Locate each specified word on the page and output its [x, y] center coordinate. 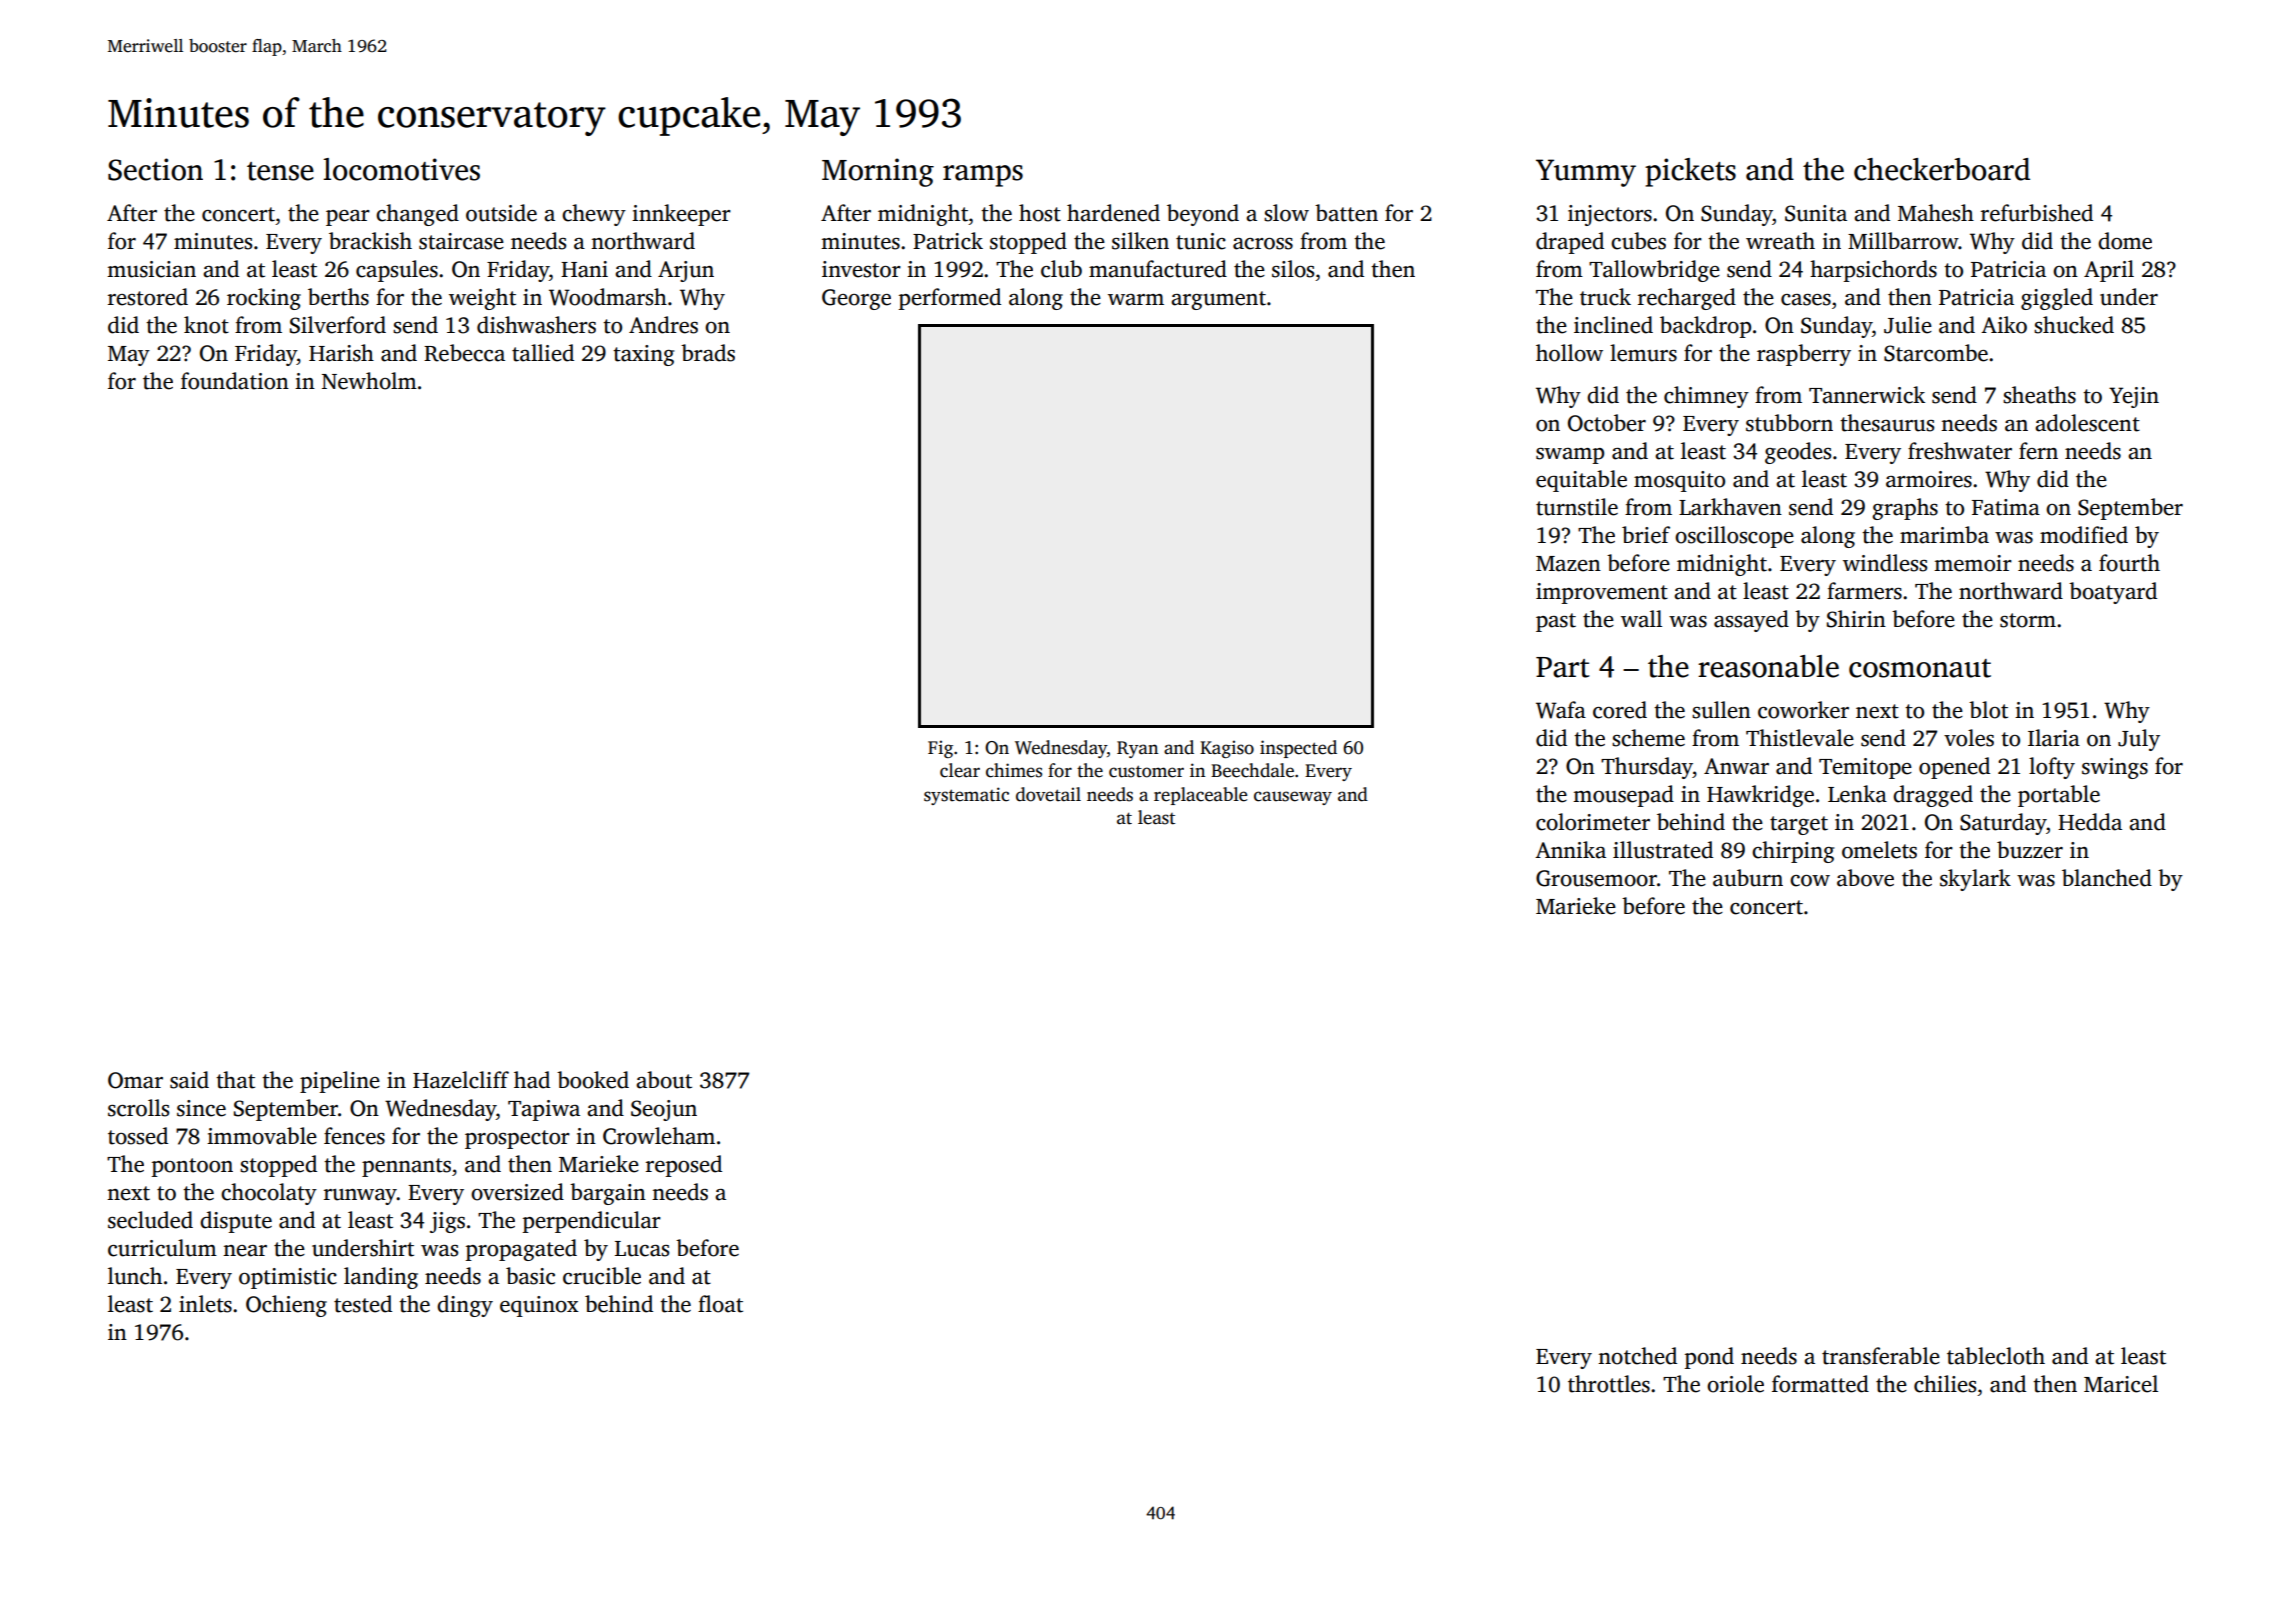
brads [708, 353]
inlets [205, 1304]
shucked [2074, 325]
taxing [643, 355]
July [2139, 740]
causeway [1293, 798]
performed [950, 299]
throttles [1609, 1384]
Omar [135, 1080]
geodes [1798, 453]
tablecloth [1996, 1356]
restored [148, 297]
